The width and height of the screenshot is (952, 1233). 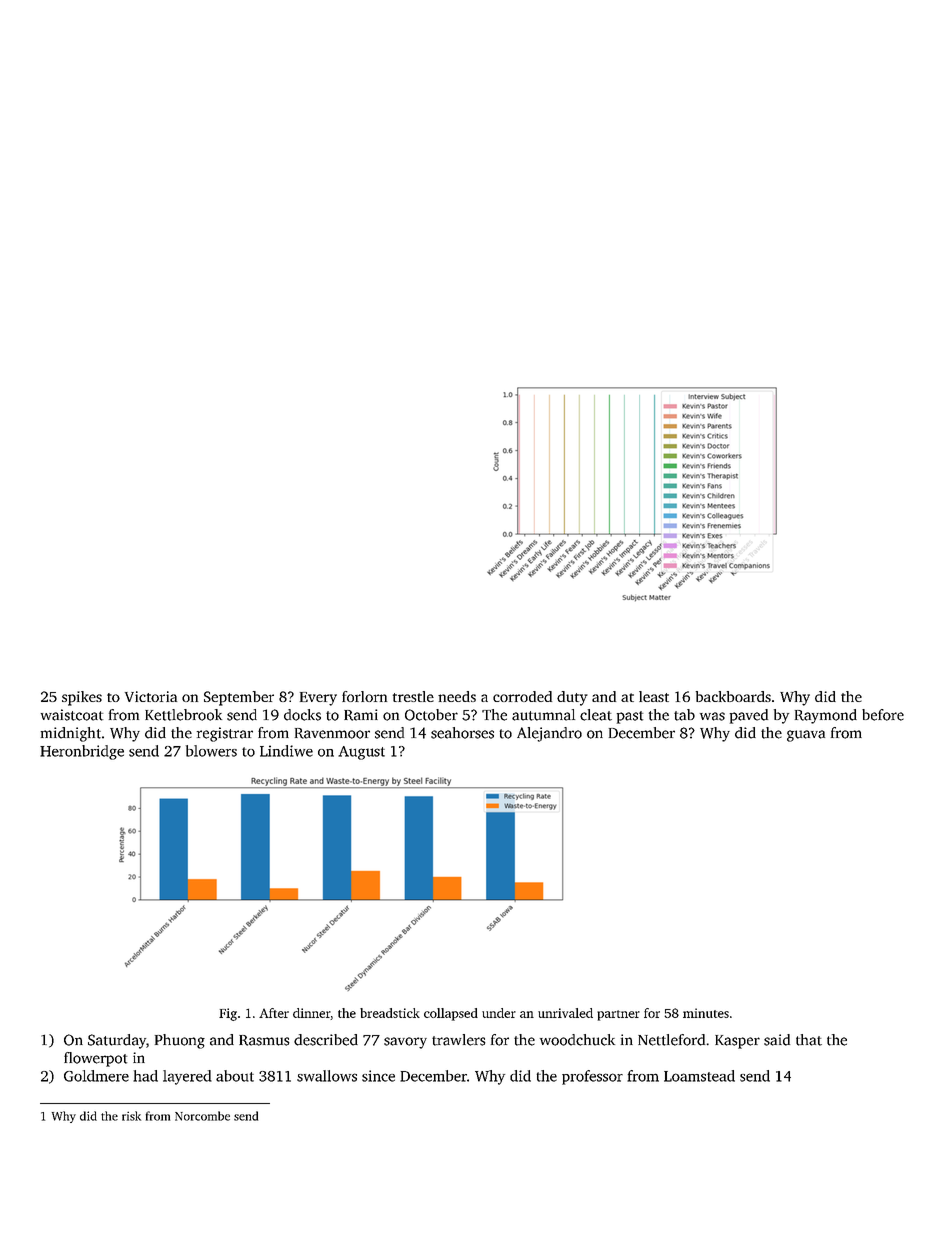 I want to click on seahorses, so click(x=462, y=733).
